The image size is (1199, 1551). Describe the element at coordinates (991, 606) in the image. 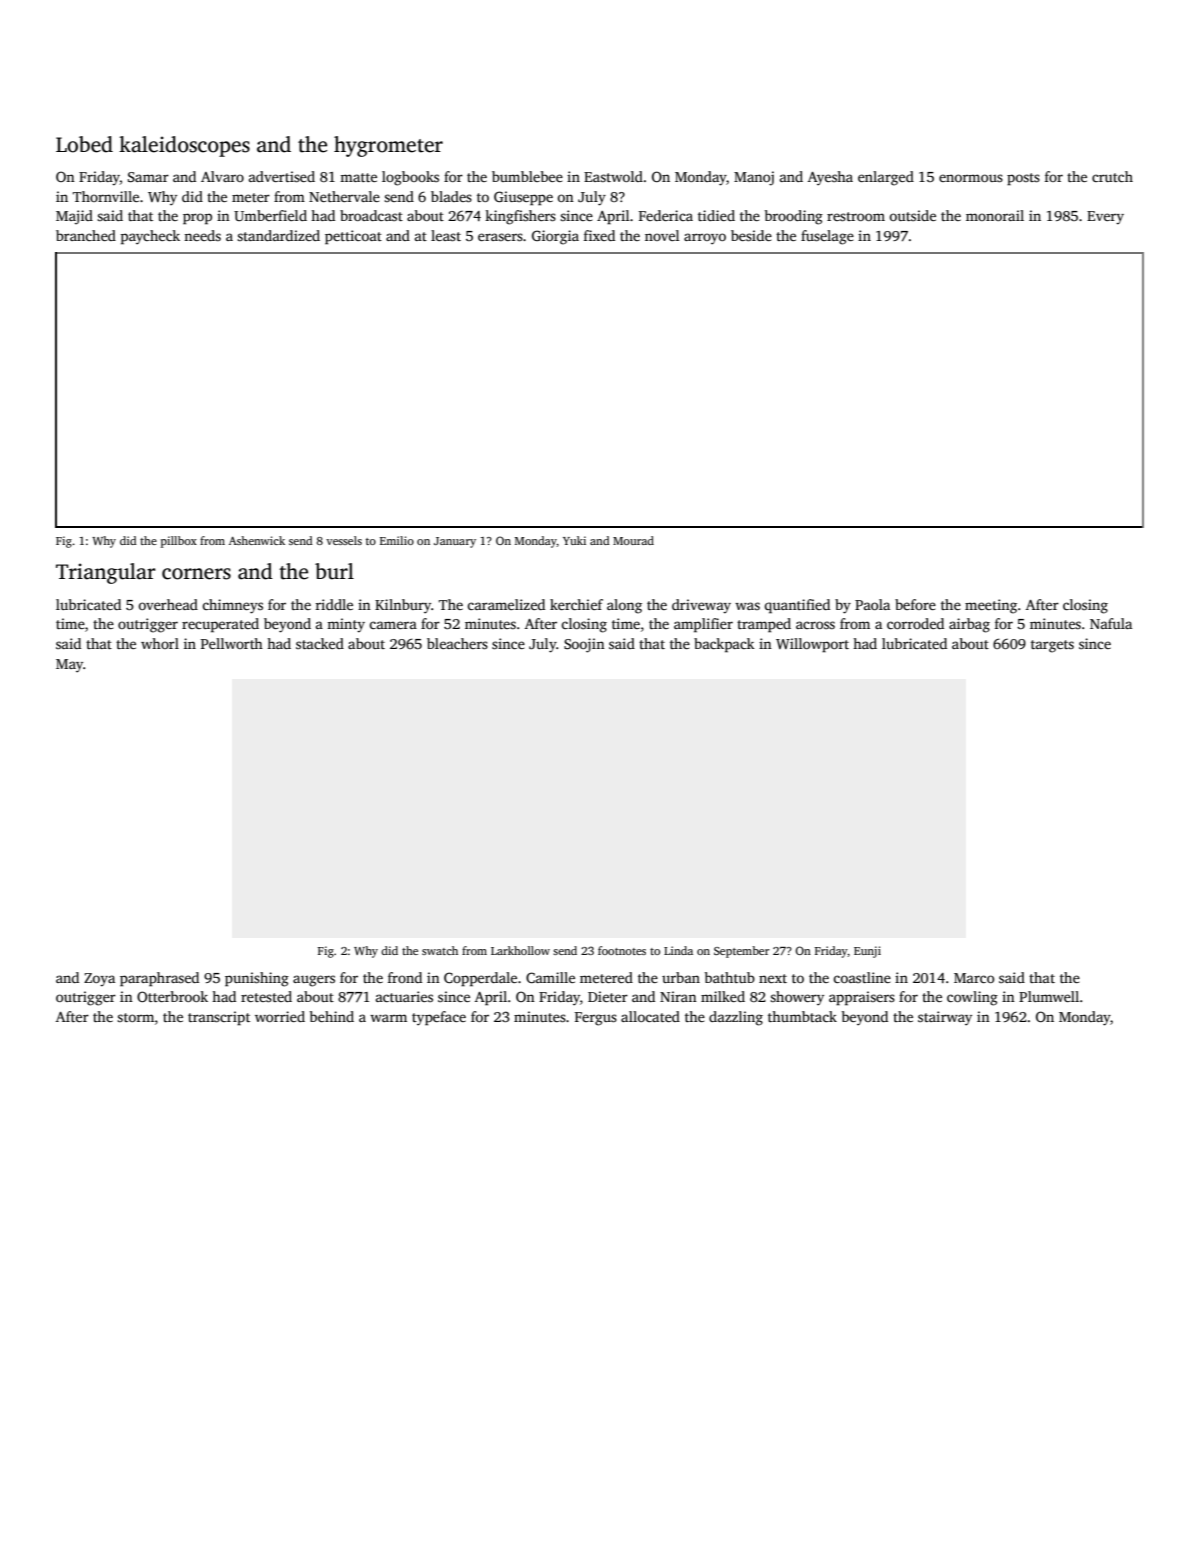

I see `meeting` at that location.
